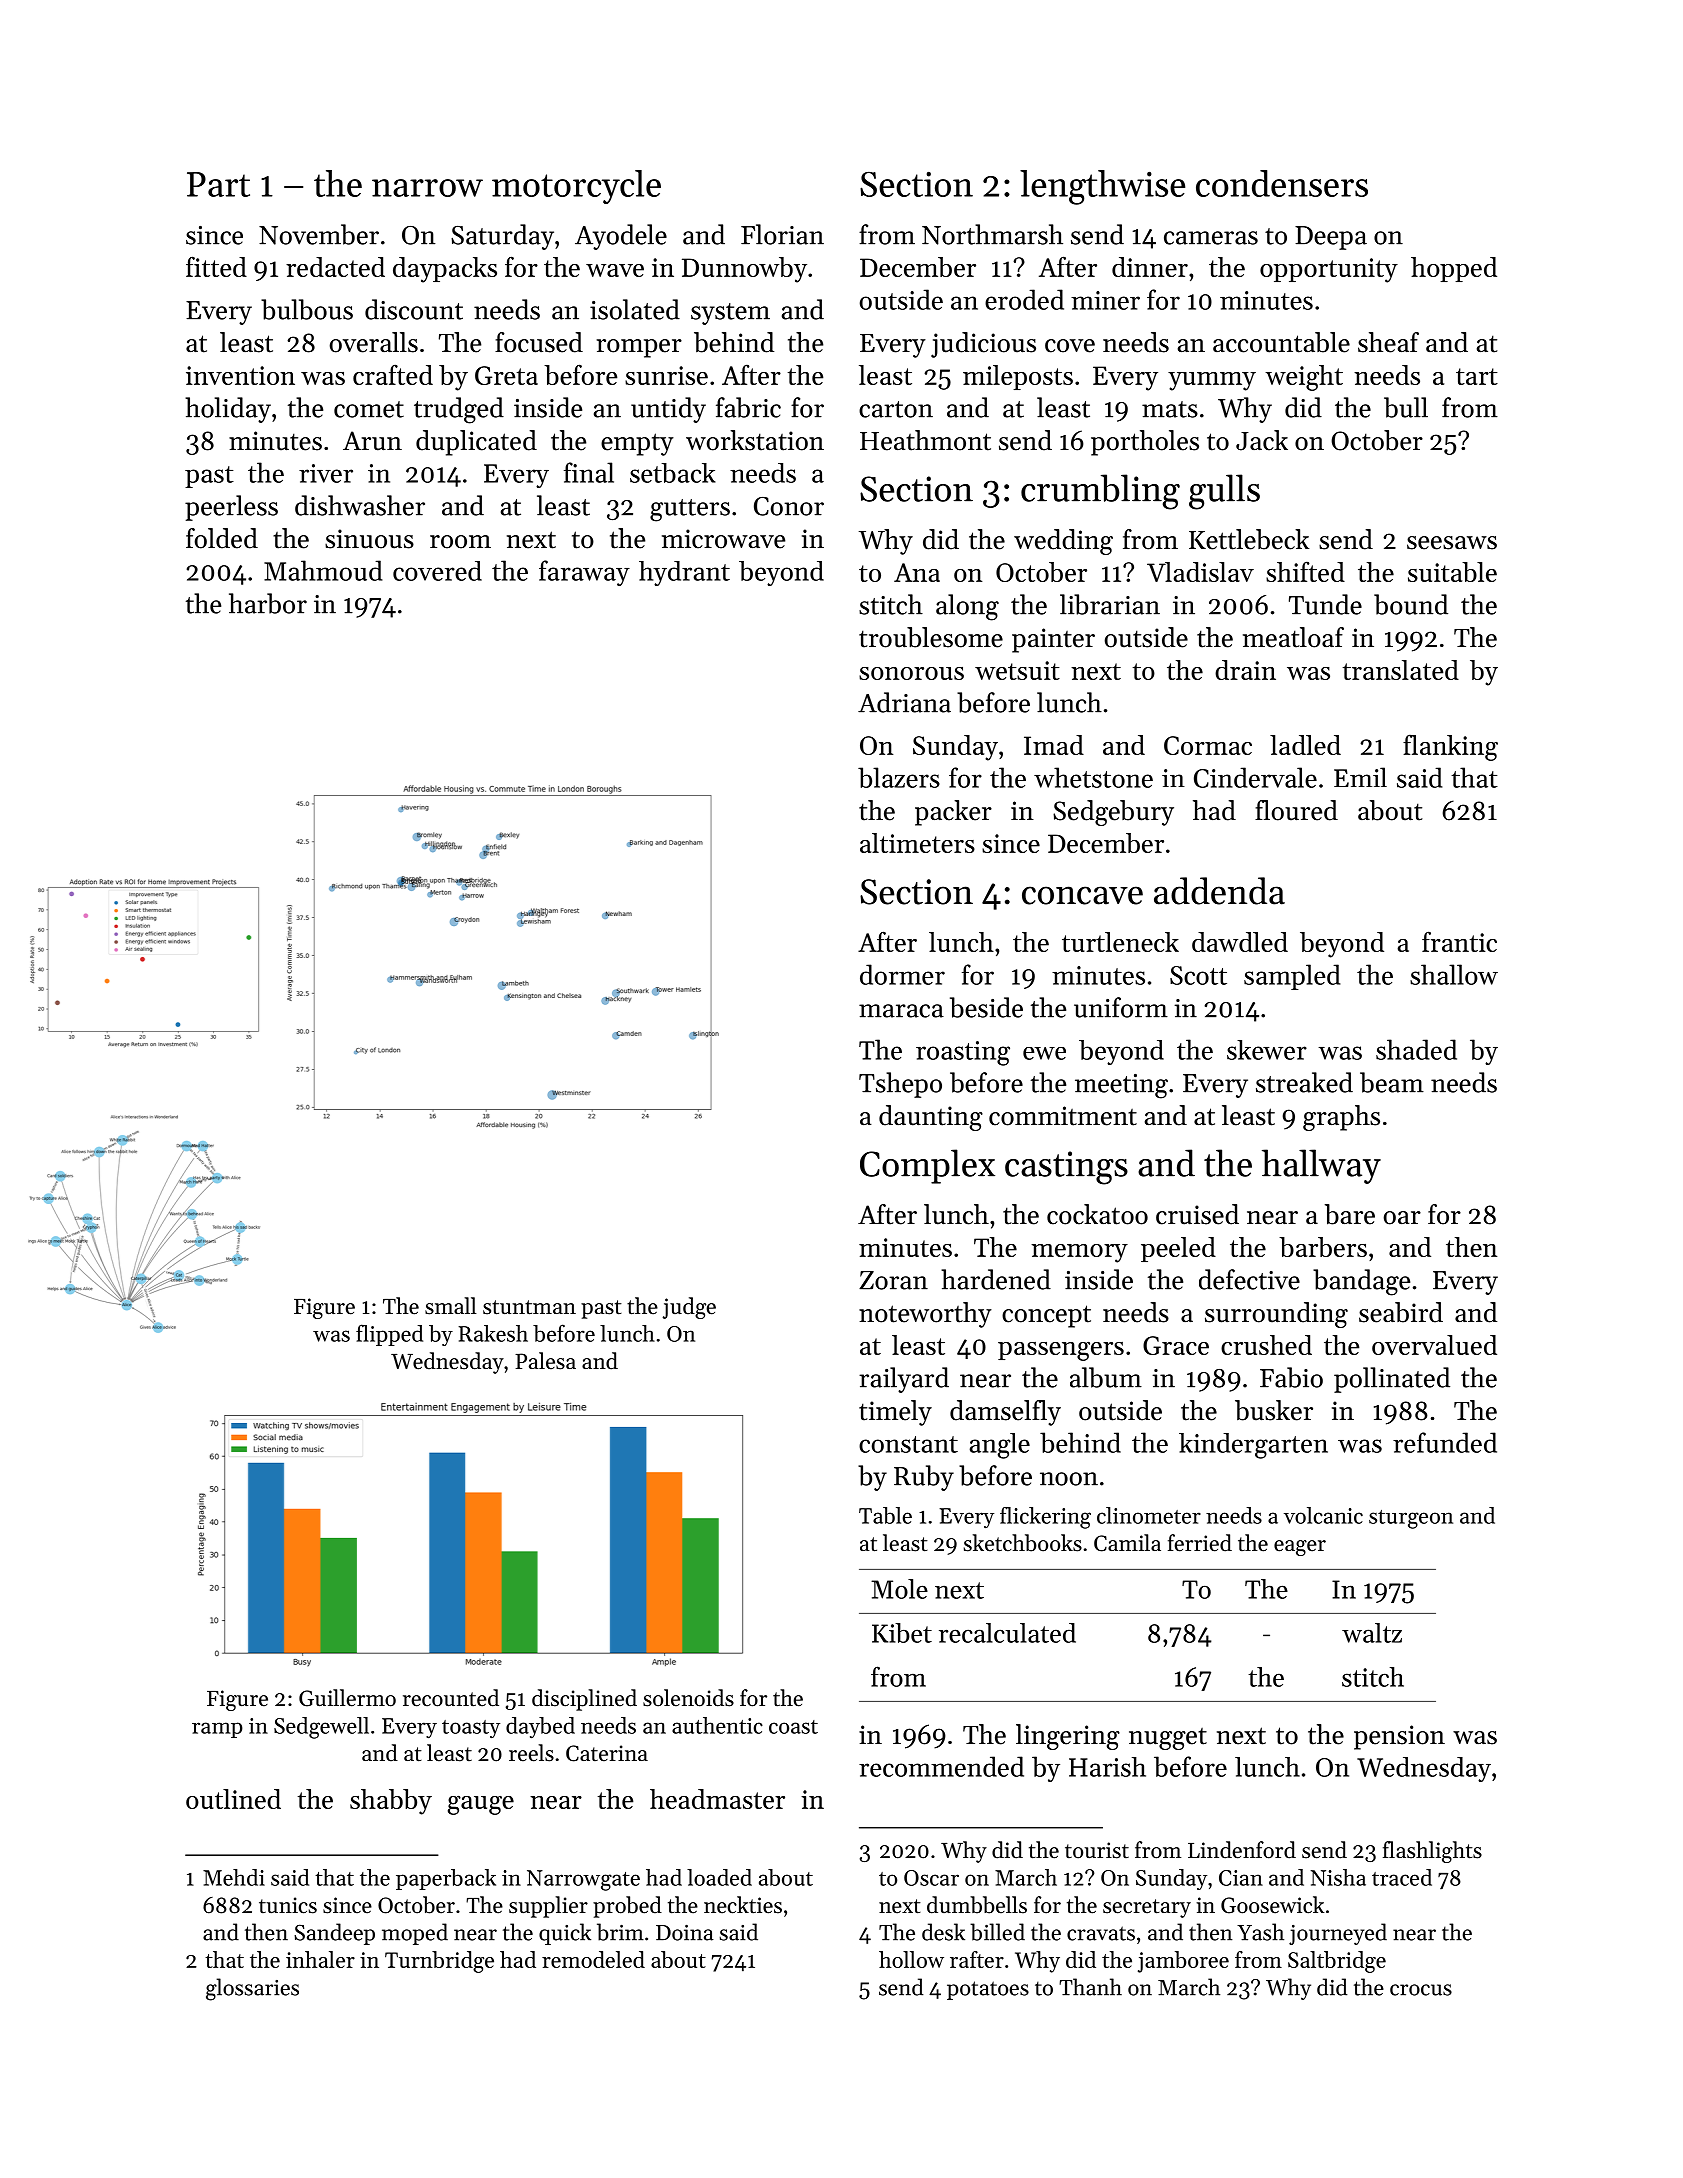  What do you see at coordinates (268, 603) in the screenshot?
I see `harbor` at bounding box center [268, 603].
